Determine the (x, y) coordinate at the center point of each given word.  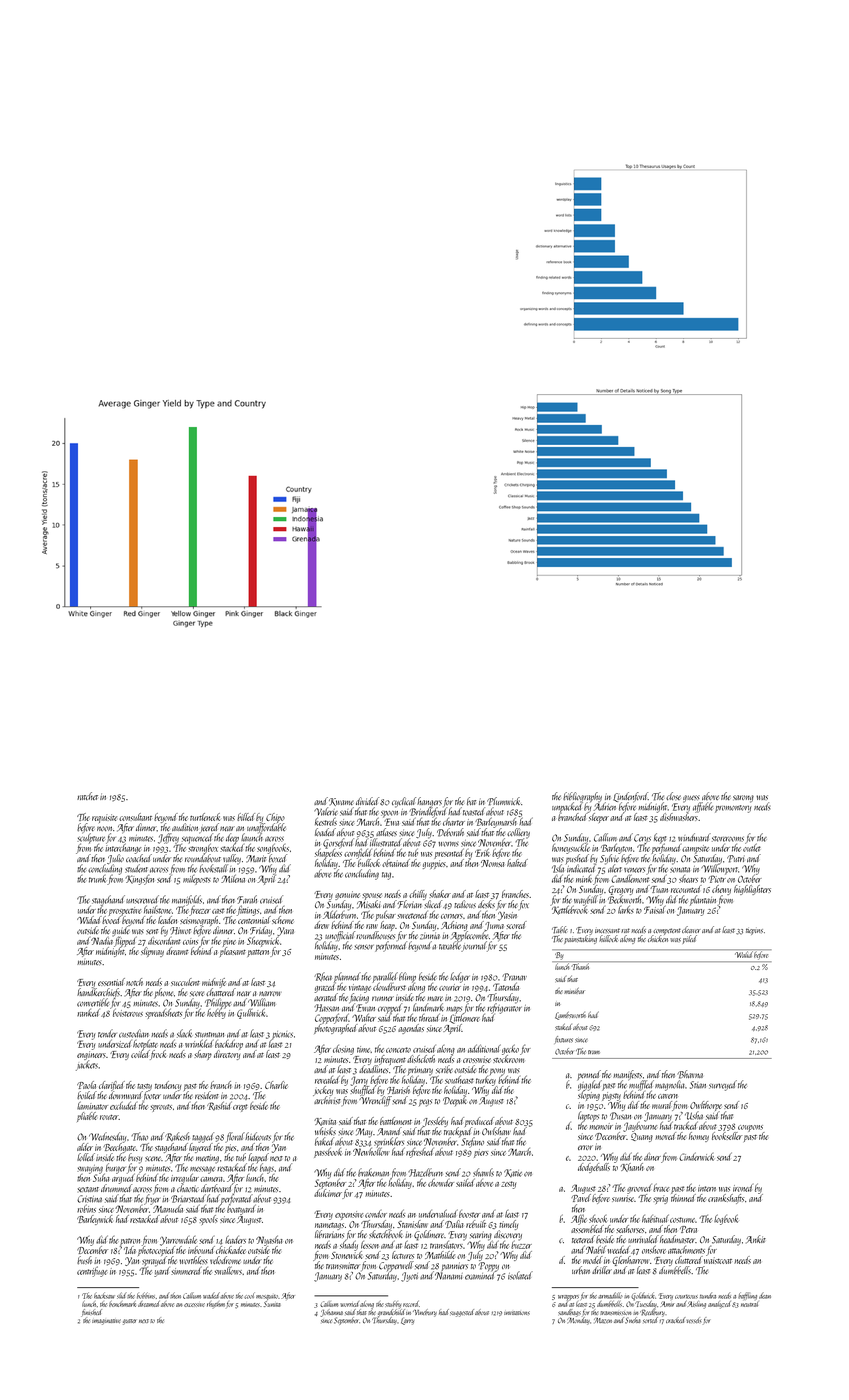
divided (367, 801)
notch (134, 982)
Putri (736, 859)
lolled (86, 1157)
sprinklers (389, 1142)
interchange (123, 849)
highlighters (752, 890)
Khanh (632, 1167)
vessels (694, 1320)
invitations (517, 1313)
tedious (465, 904)
